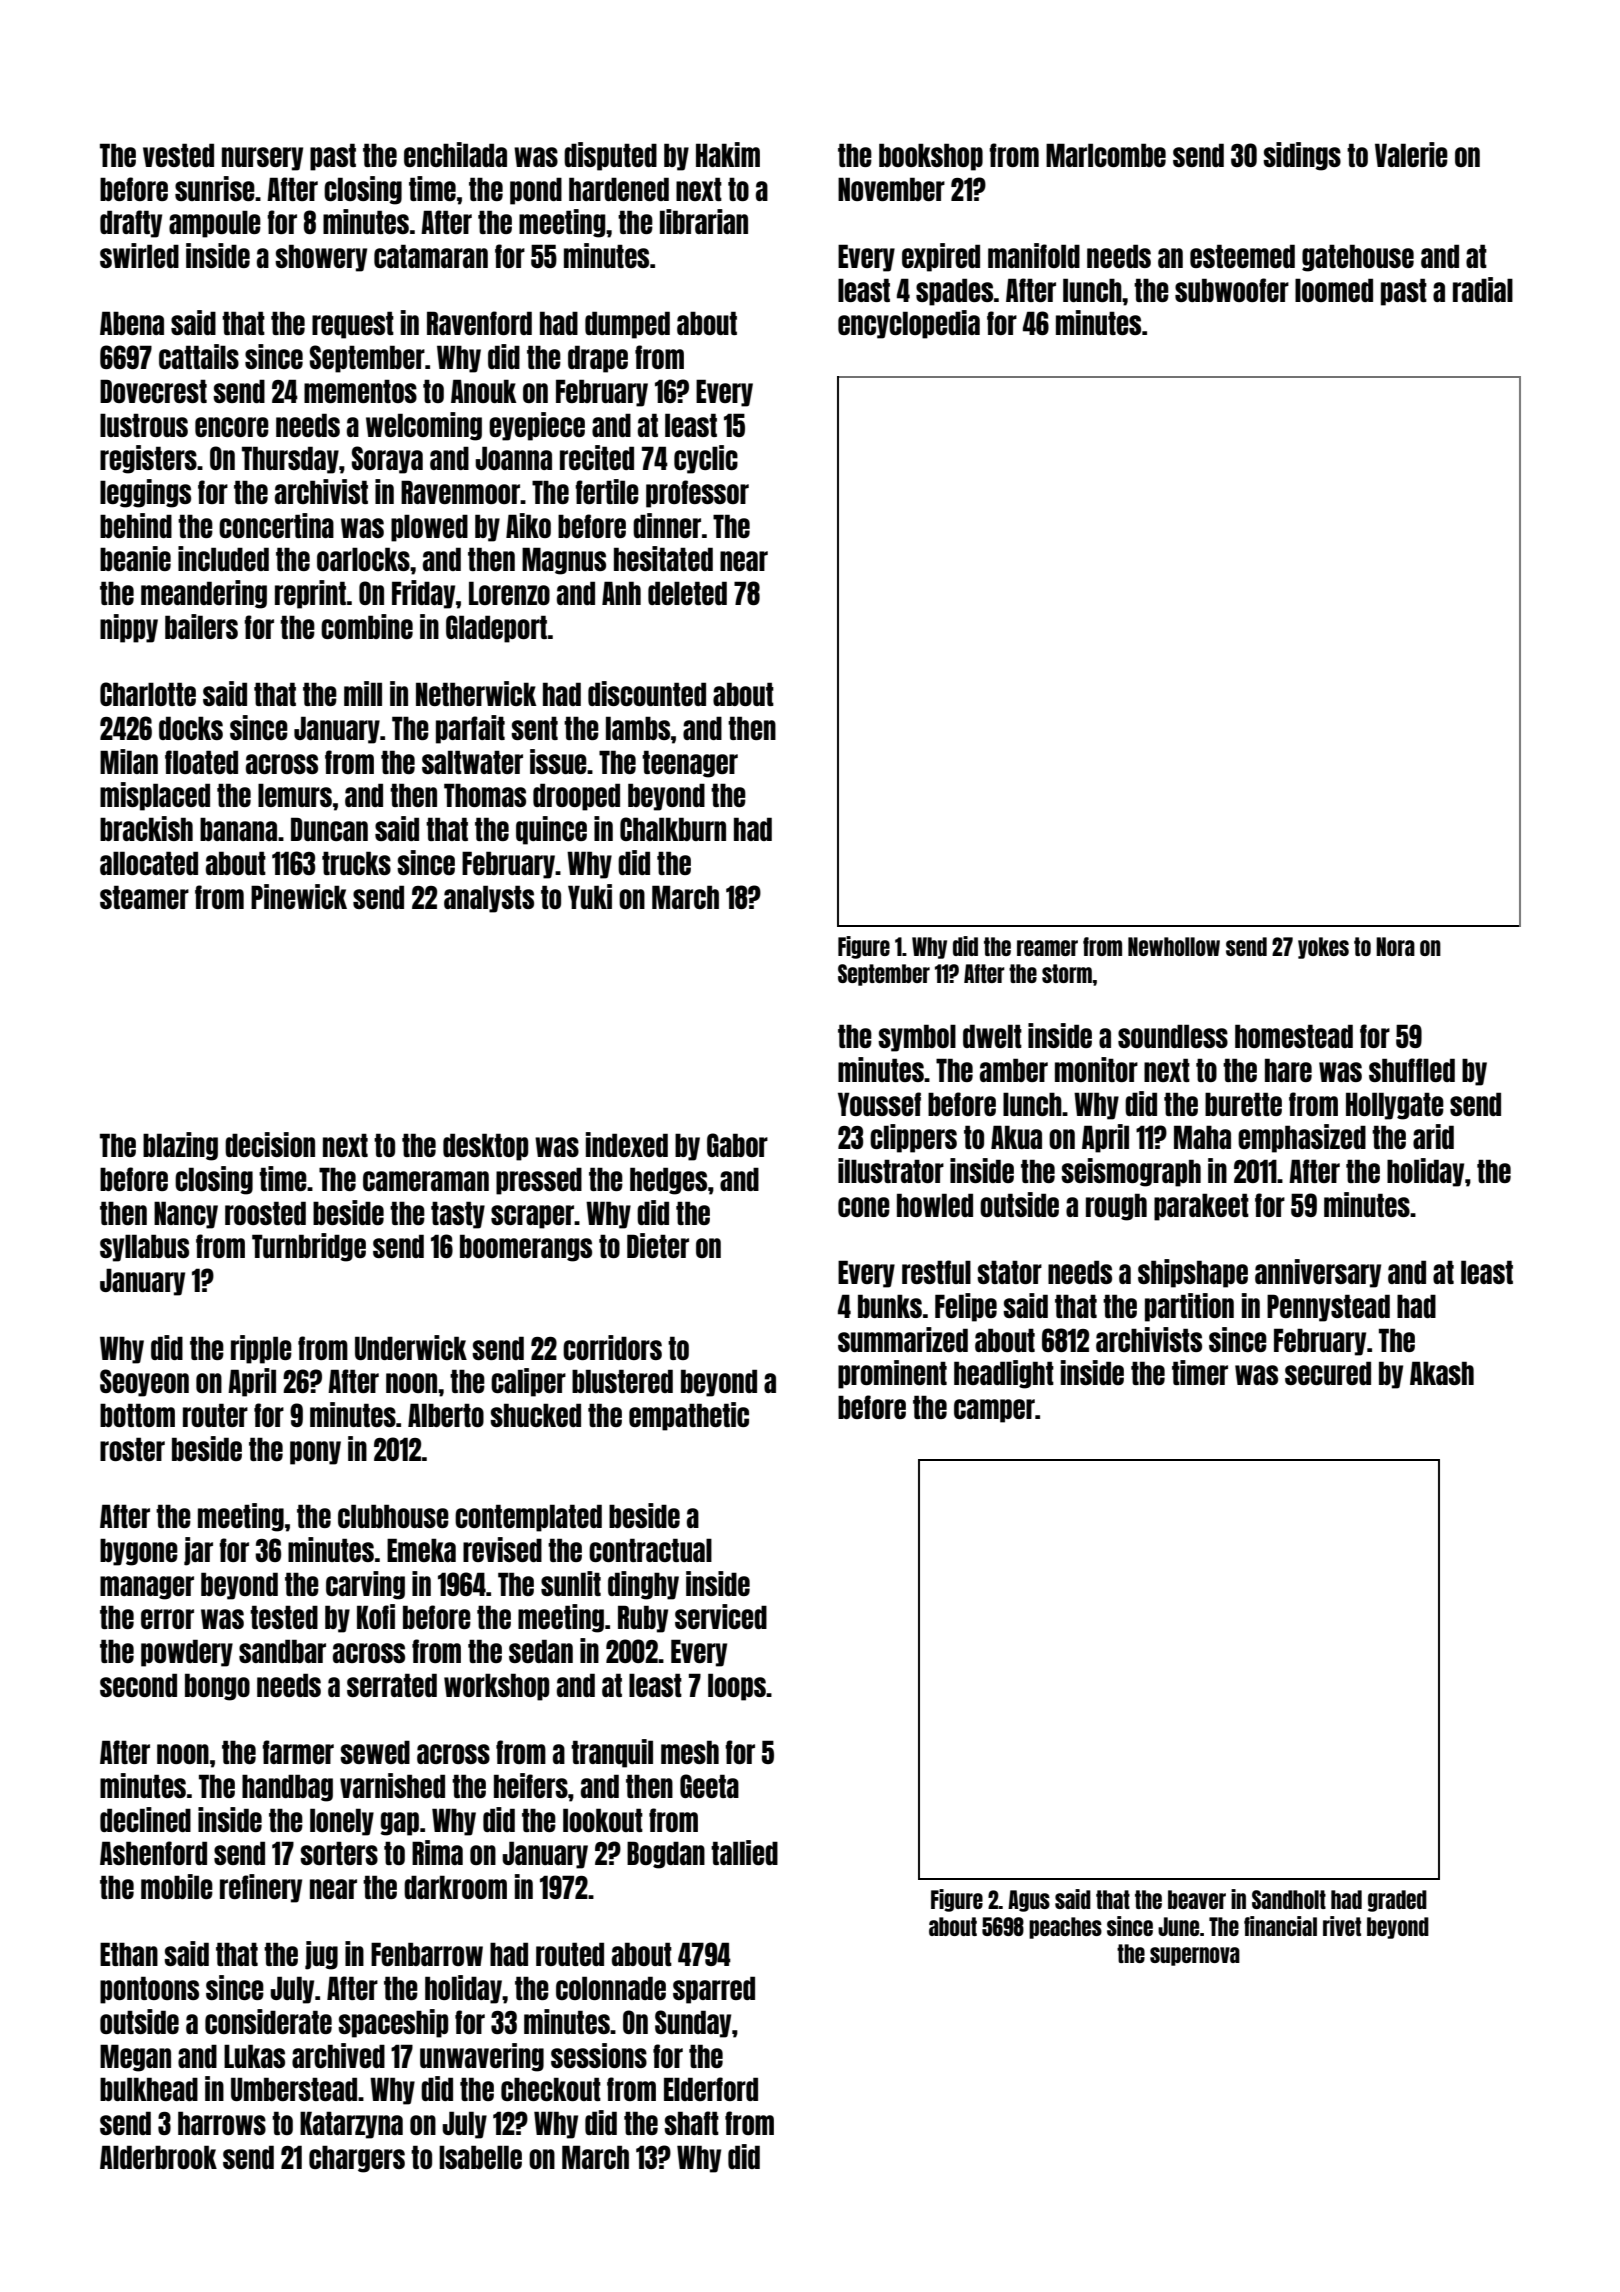 This document has width=1620, height=2292. Describe the element at coordinates (261, 1349) in the document. I see `ripple` at that location.
